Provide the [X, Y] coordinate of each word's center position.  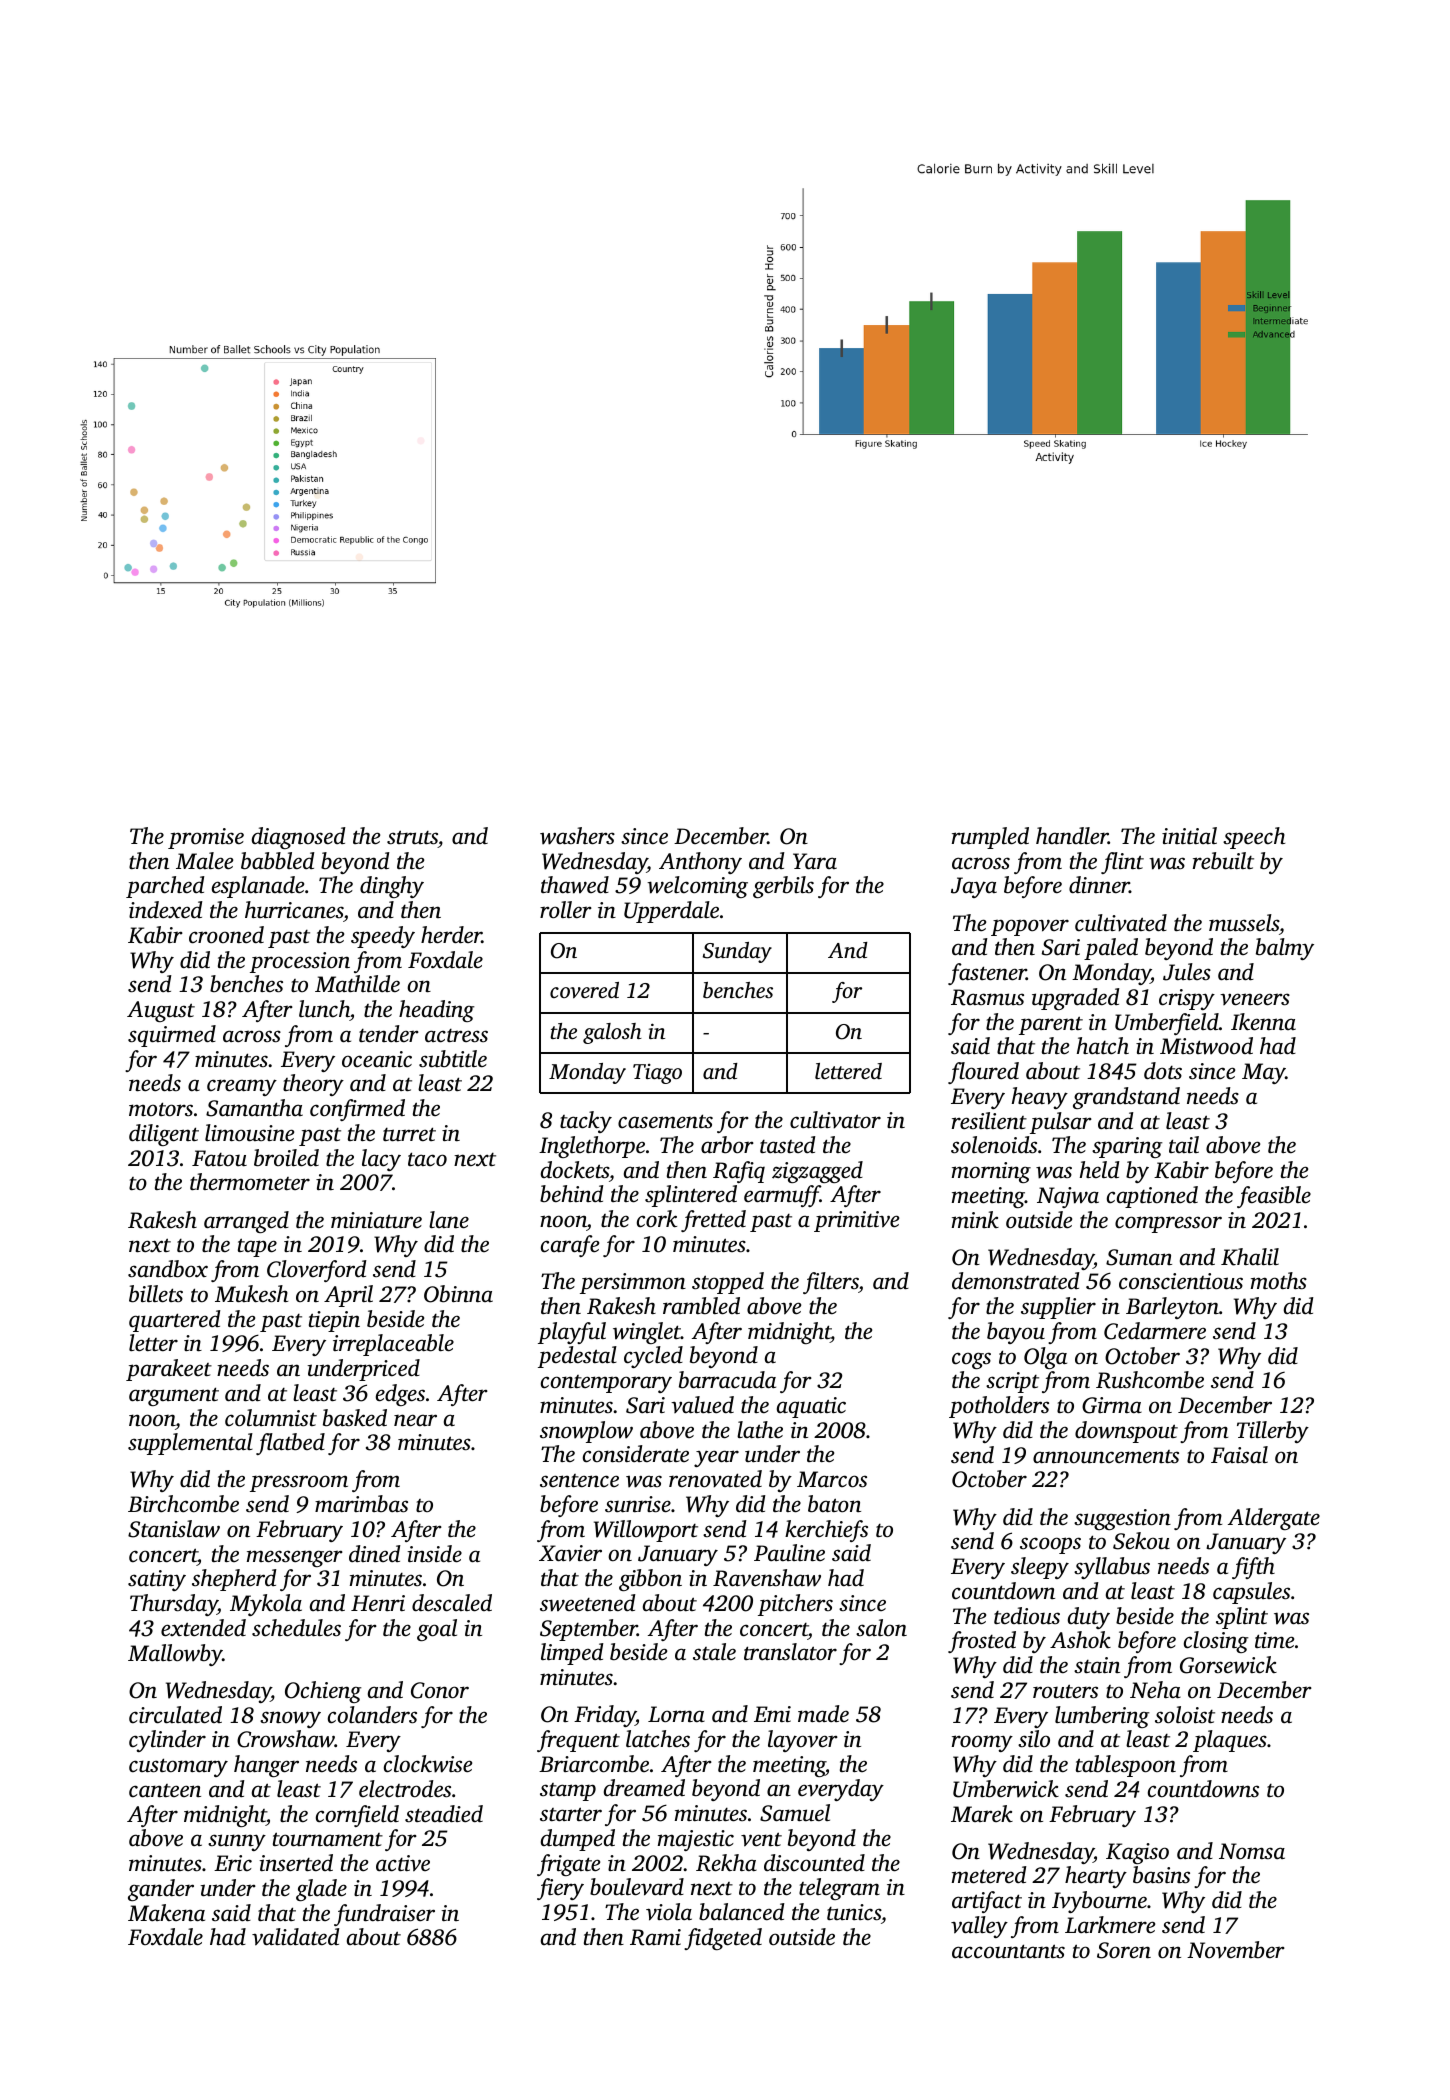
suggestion [1122, 1519]
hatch [1103, 1046]
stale [714, 1651]
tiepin [334, 1321]
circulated [175, 1715]
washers [577, 836]
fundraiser [384, 1915]
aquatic [811, 1407]
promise [206, 838]
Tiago [657, 1074]
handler [1072, 836]
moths [1279, 1281]
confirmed [357, 1110]
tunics [854, 1912]
